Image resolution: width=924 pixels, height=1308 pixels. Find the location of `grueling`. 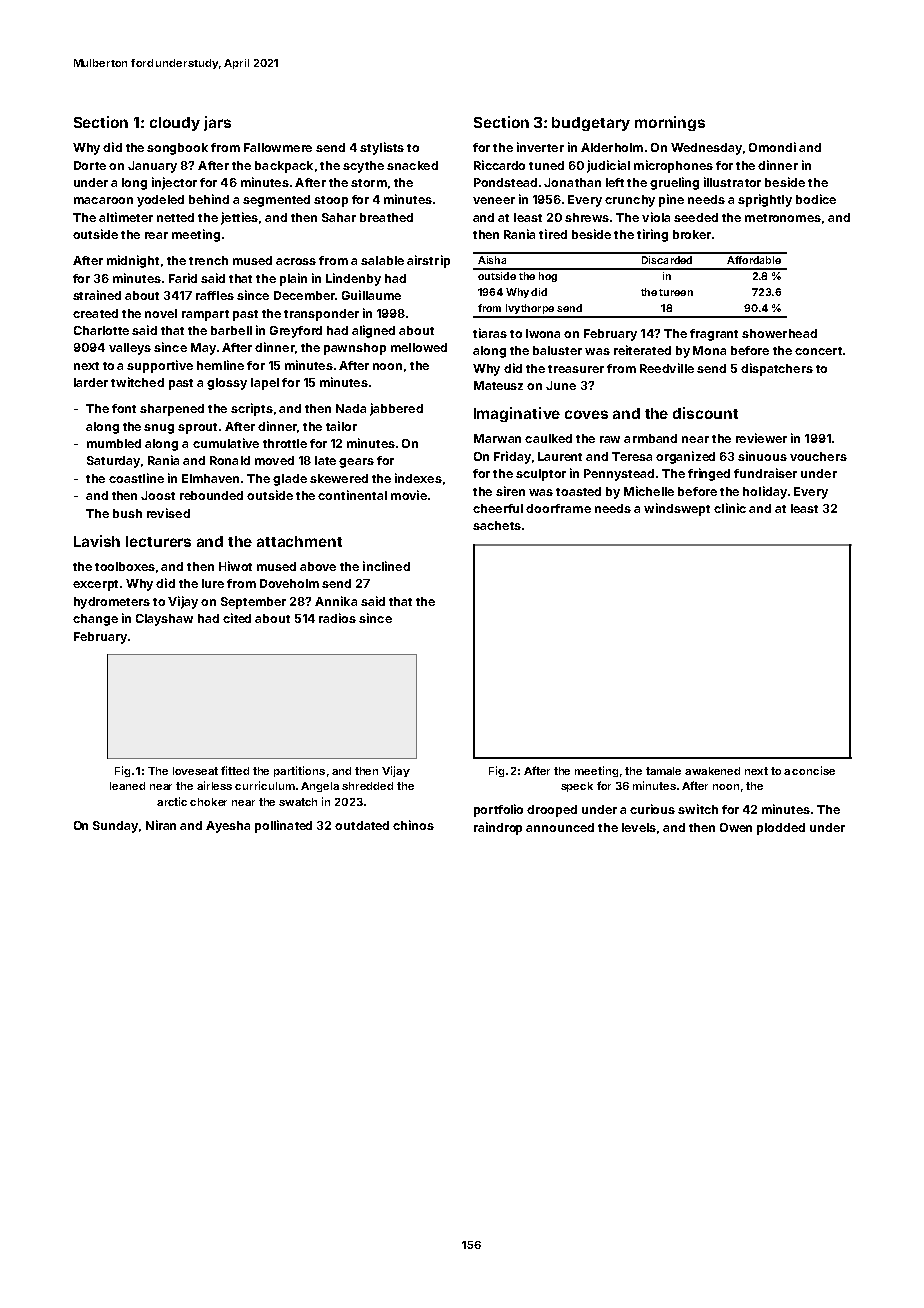

grueling is located at coordinates (674, 183).
